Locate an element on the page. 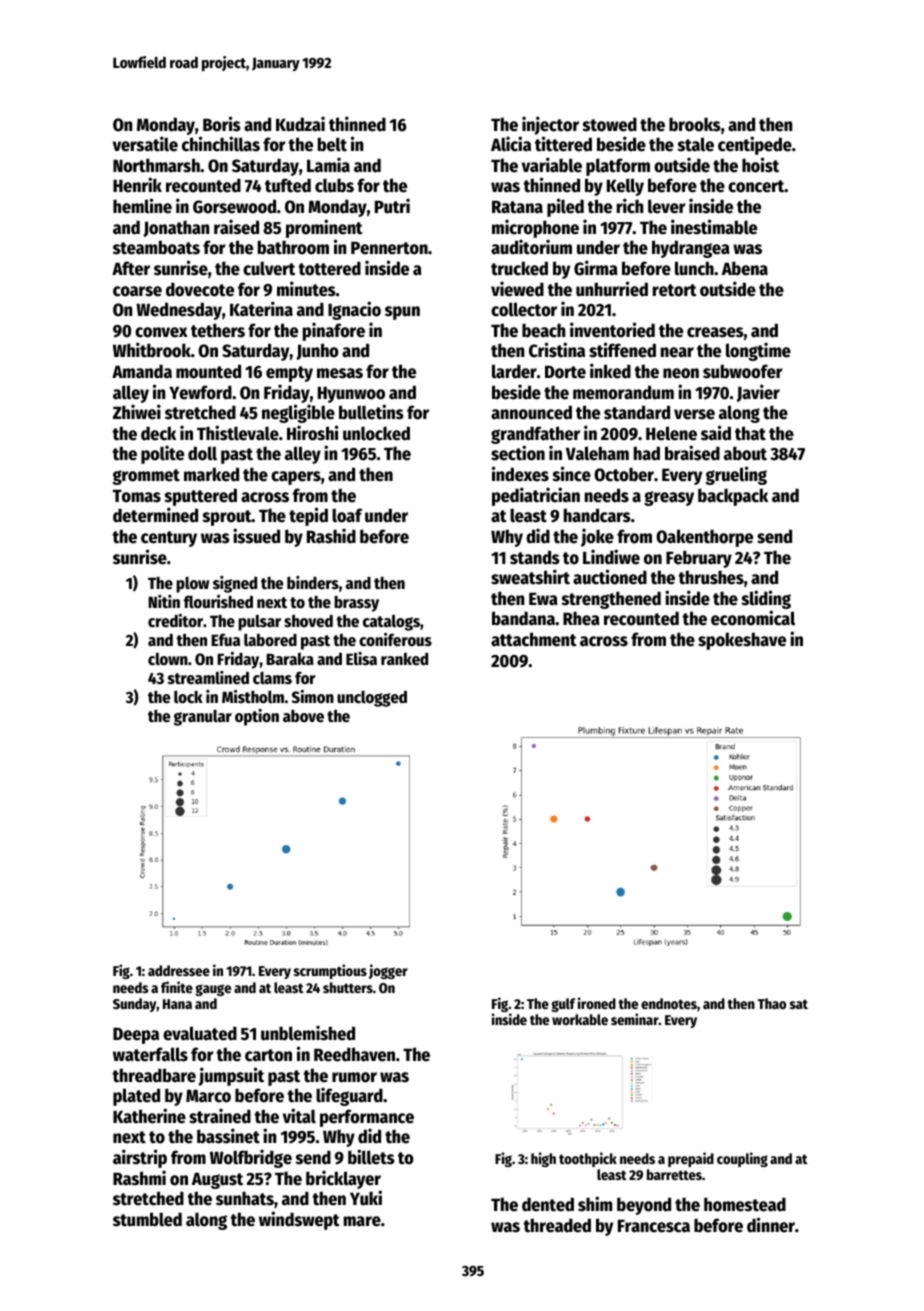 The image size is (924, 1311). clown is located at coordinates (168, 659).
